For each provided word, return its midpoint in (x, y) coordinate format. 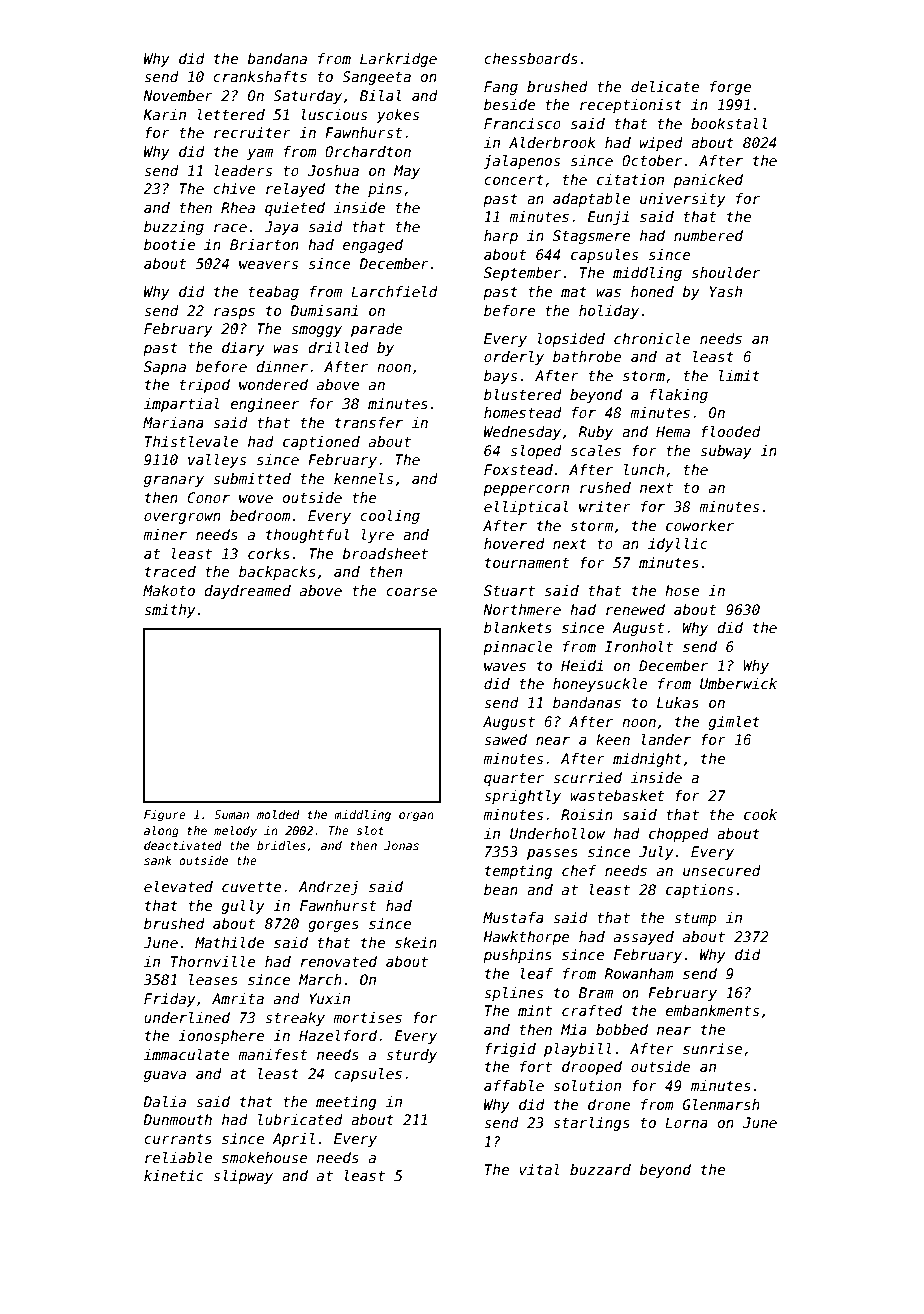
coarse (411, 592)
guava (165, 1076)
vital (539, 1169)
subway (726, 452)
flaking (679, 396)
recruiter (252, 132)
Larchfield (394, 291)
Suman (231, 814)
